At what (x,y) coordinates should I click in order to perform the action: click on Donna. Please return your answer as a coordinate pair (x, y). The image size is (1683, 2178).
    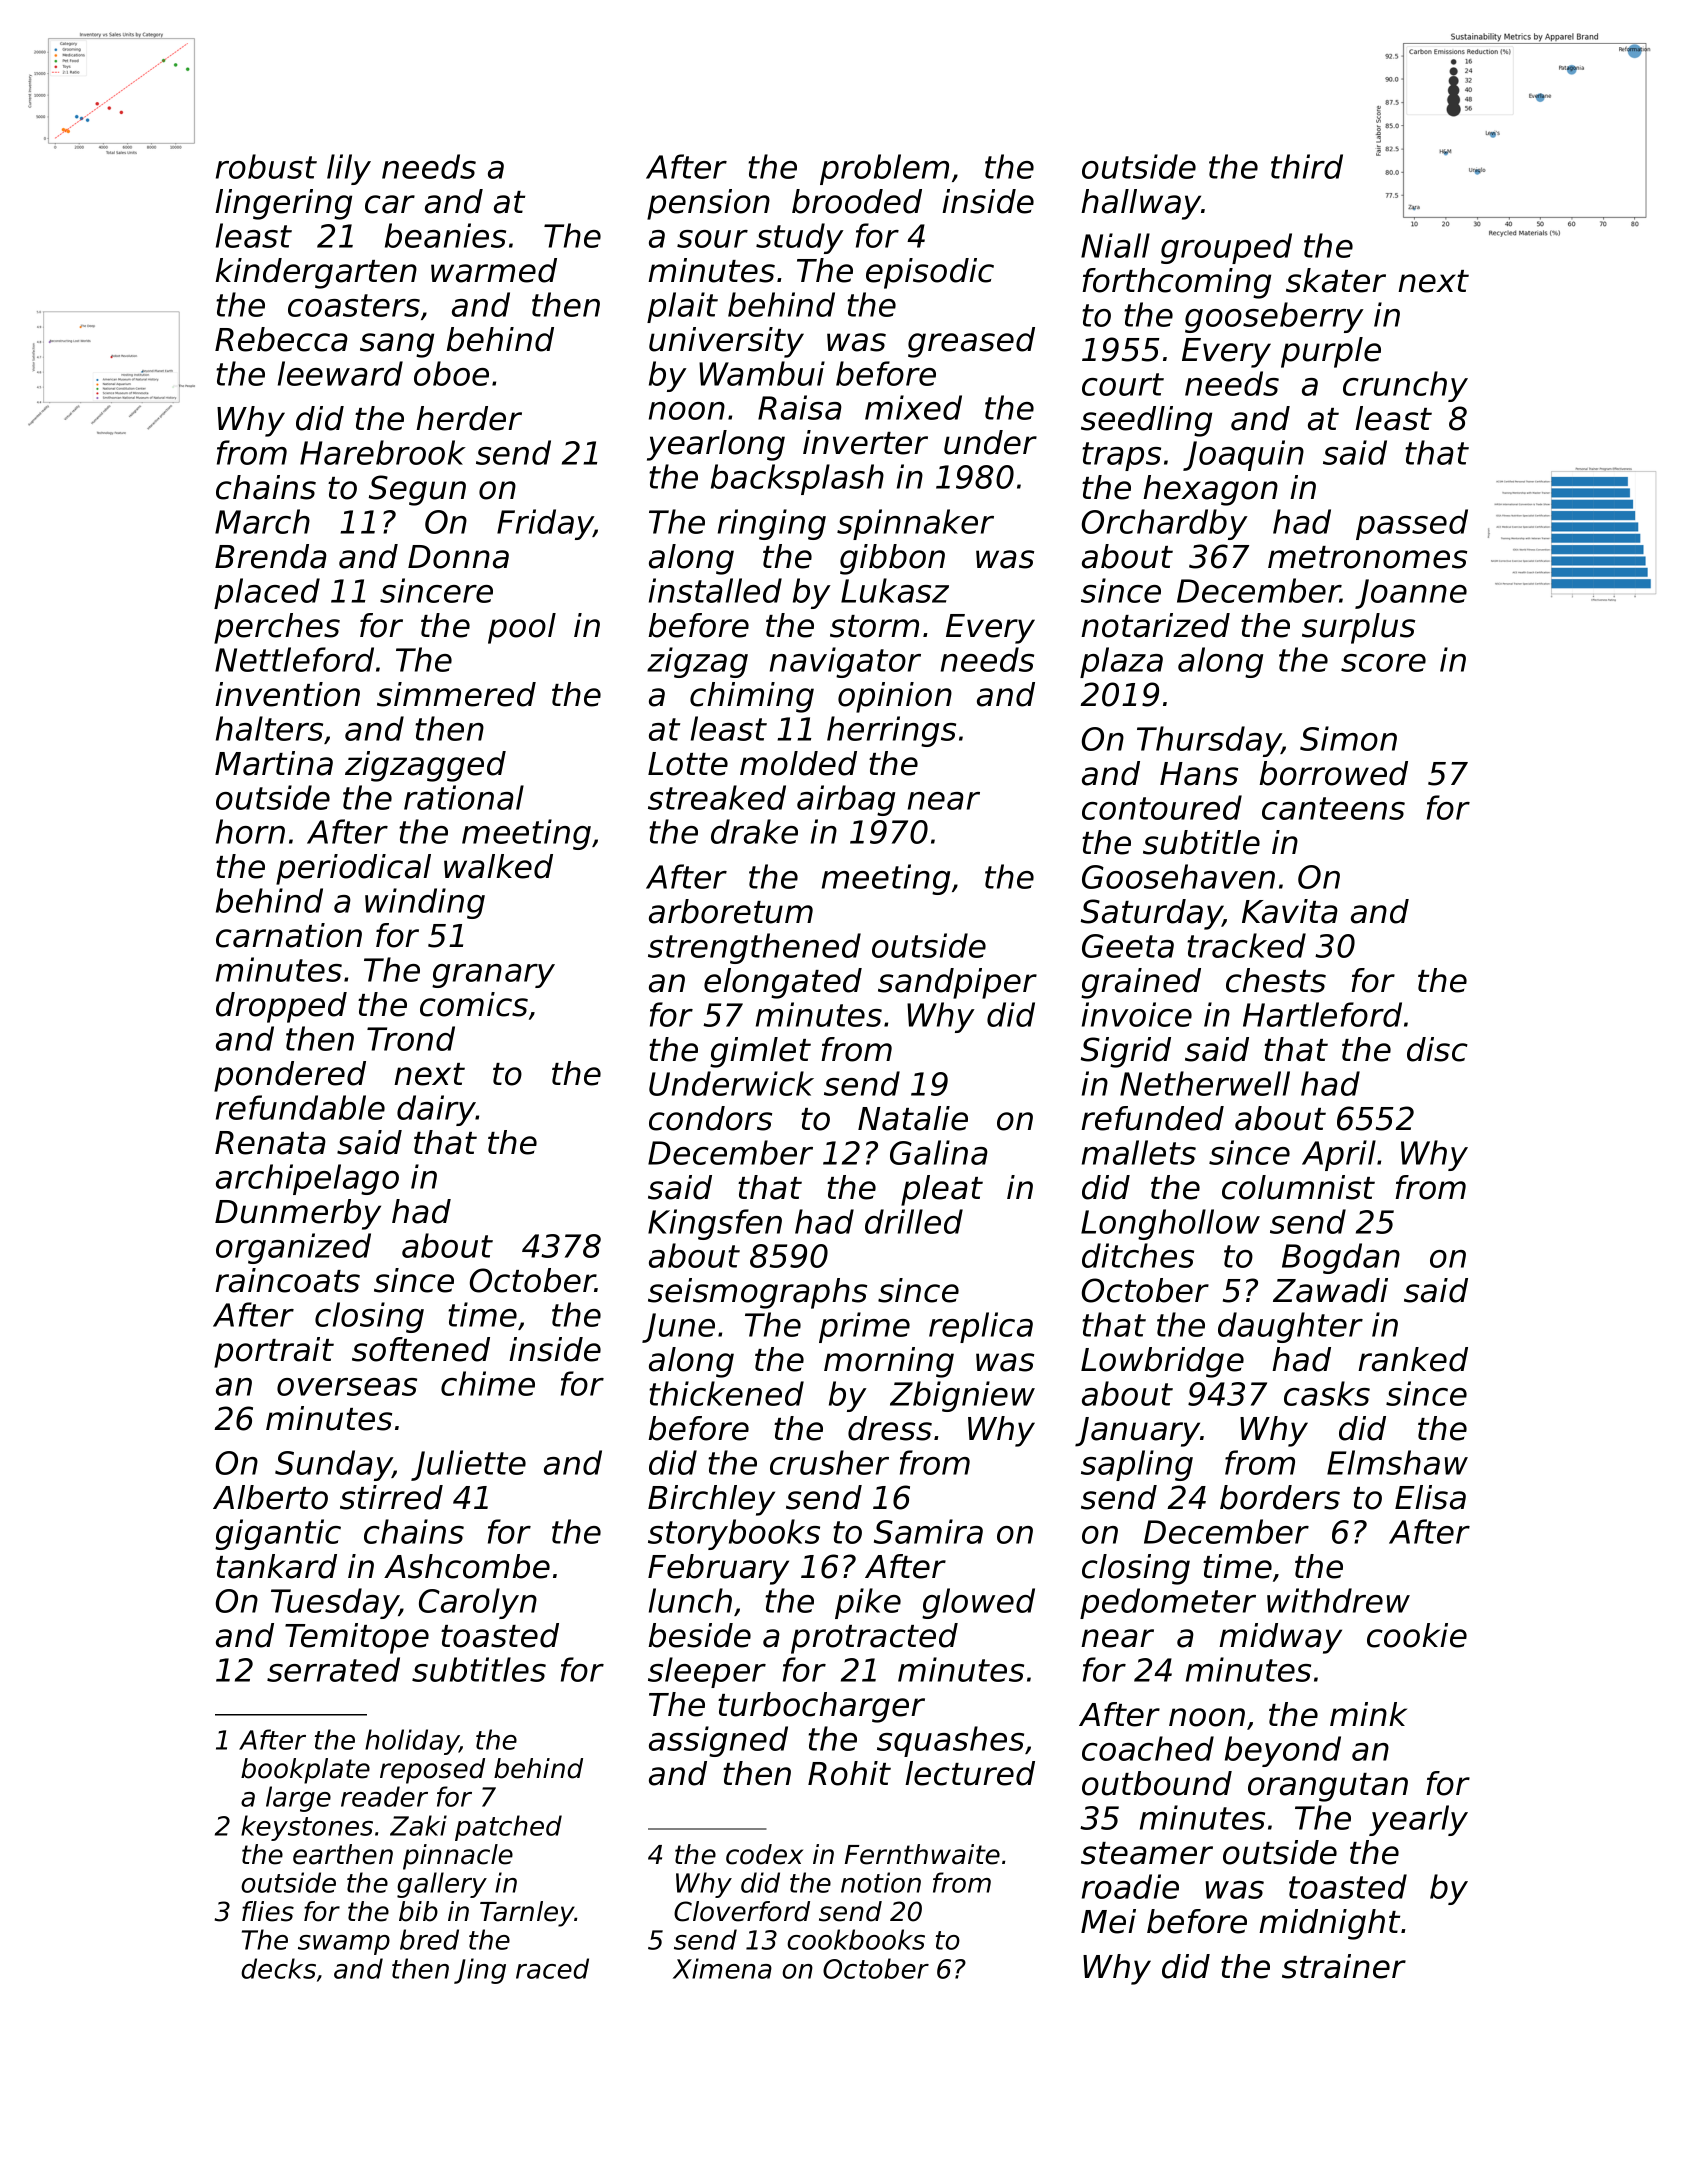
    Looking at the image, I should click on (458, 557).
